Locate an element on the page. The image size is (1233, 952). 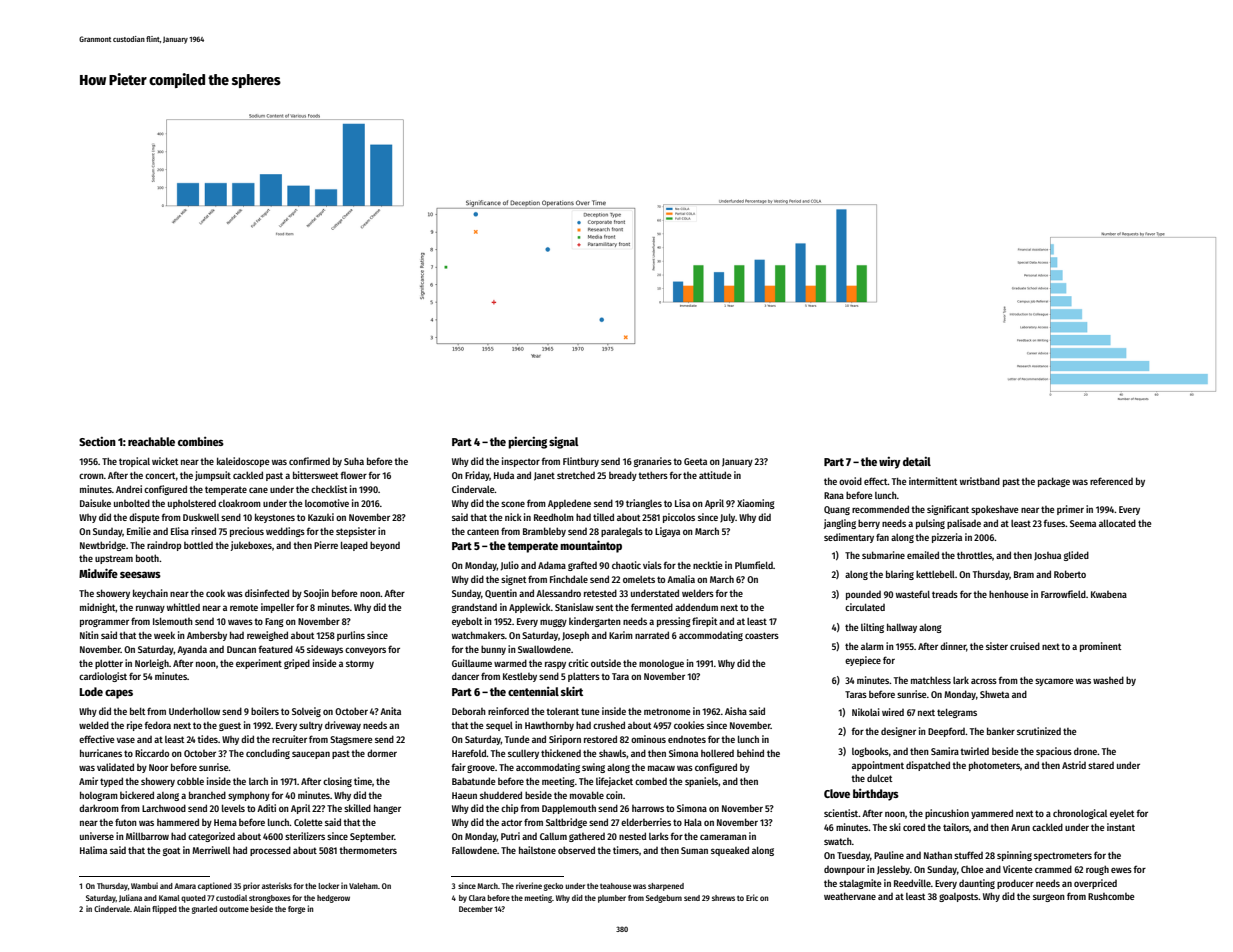
dulcet is located at coordinates (879, 778).
